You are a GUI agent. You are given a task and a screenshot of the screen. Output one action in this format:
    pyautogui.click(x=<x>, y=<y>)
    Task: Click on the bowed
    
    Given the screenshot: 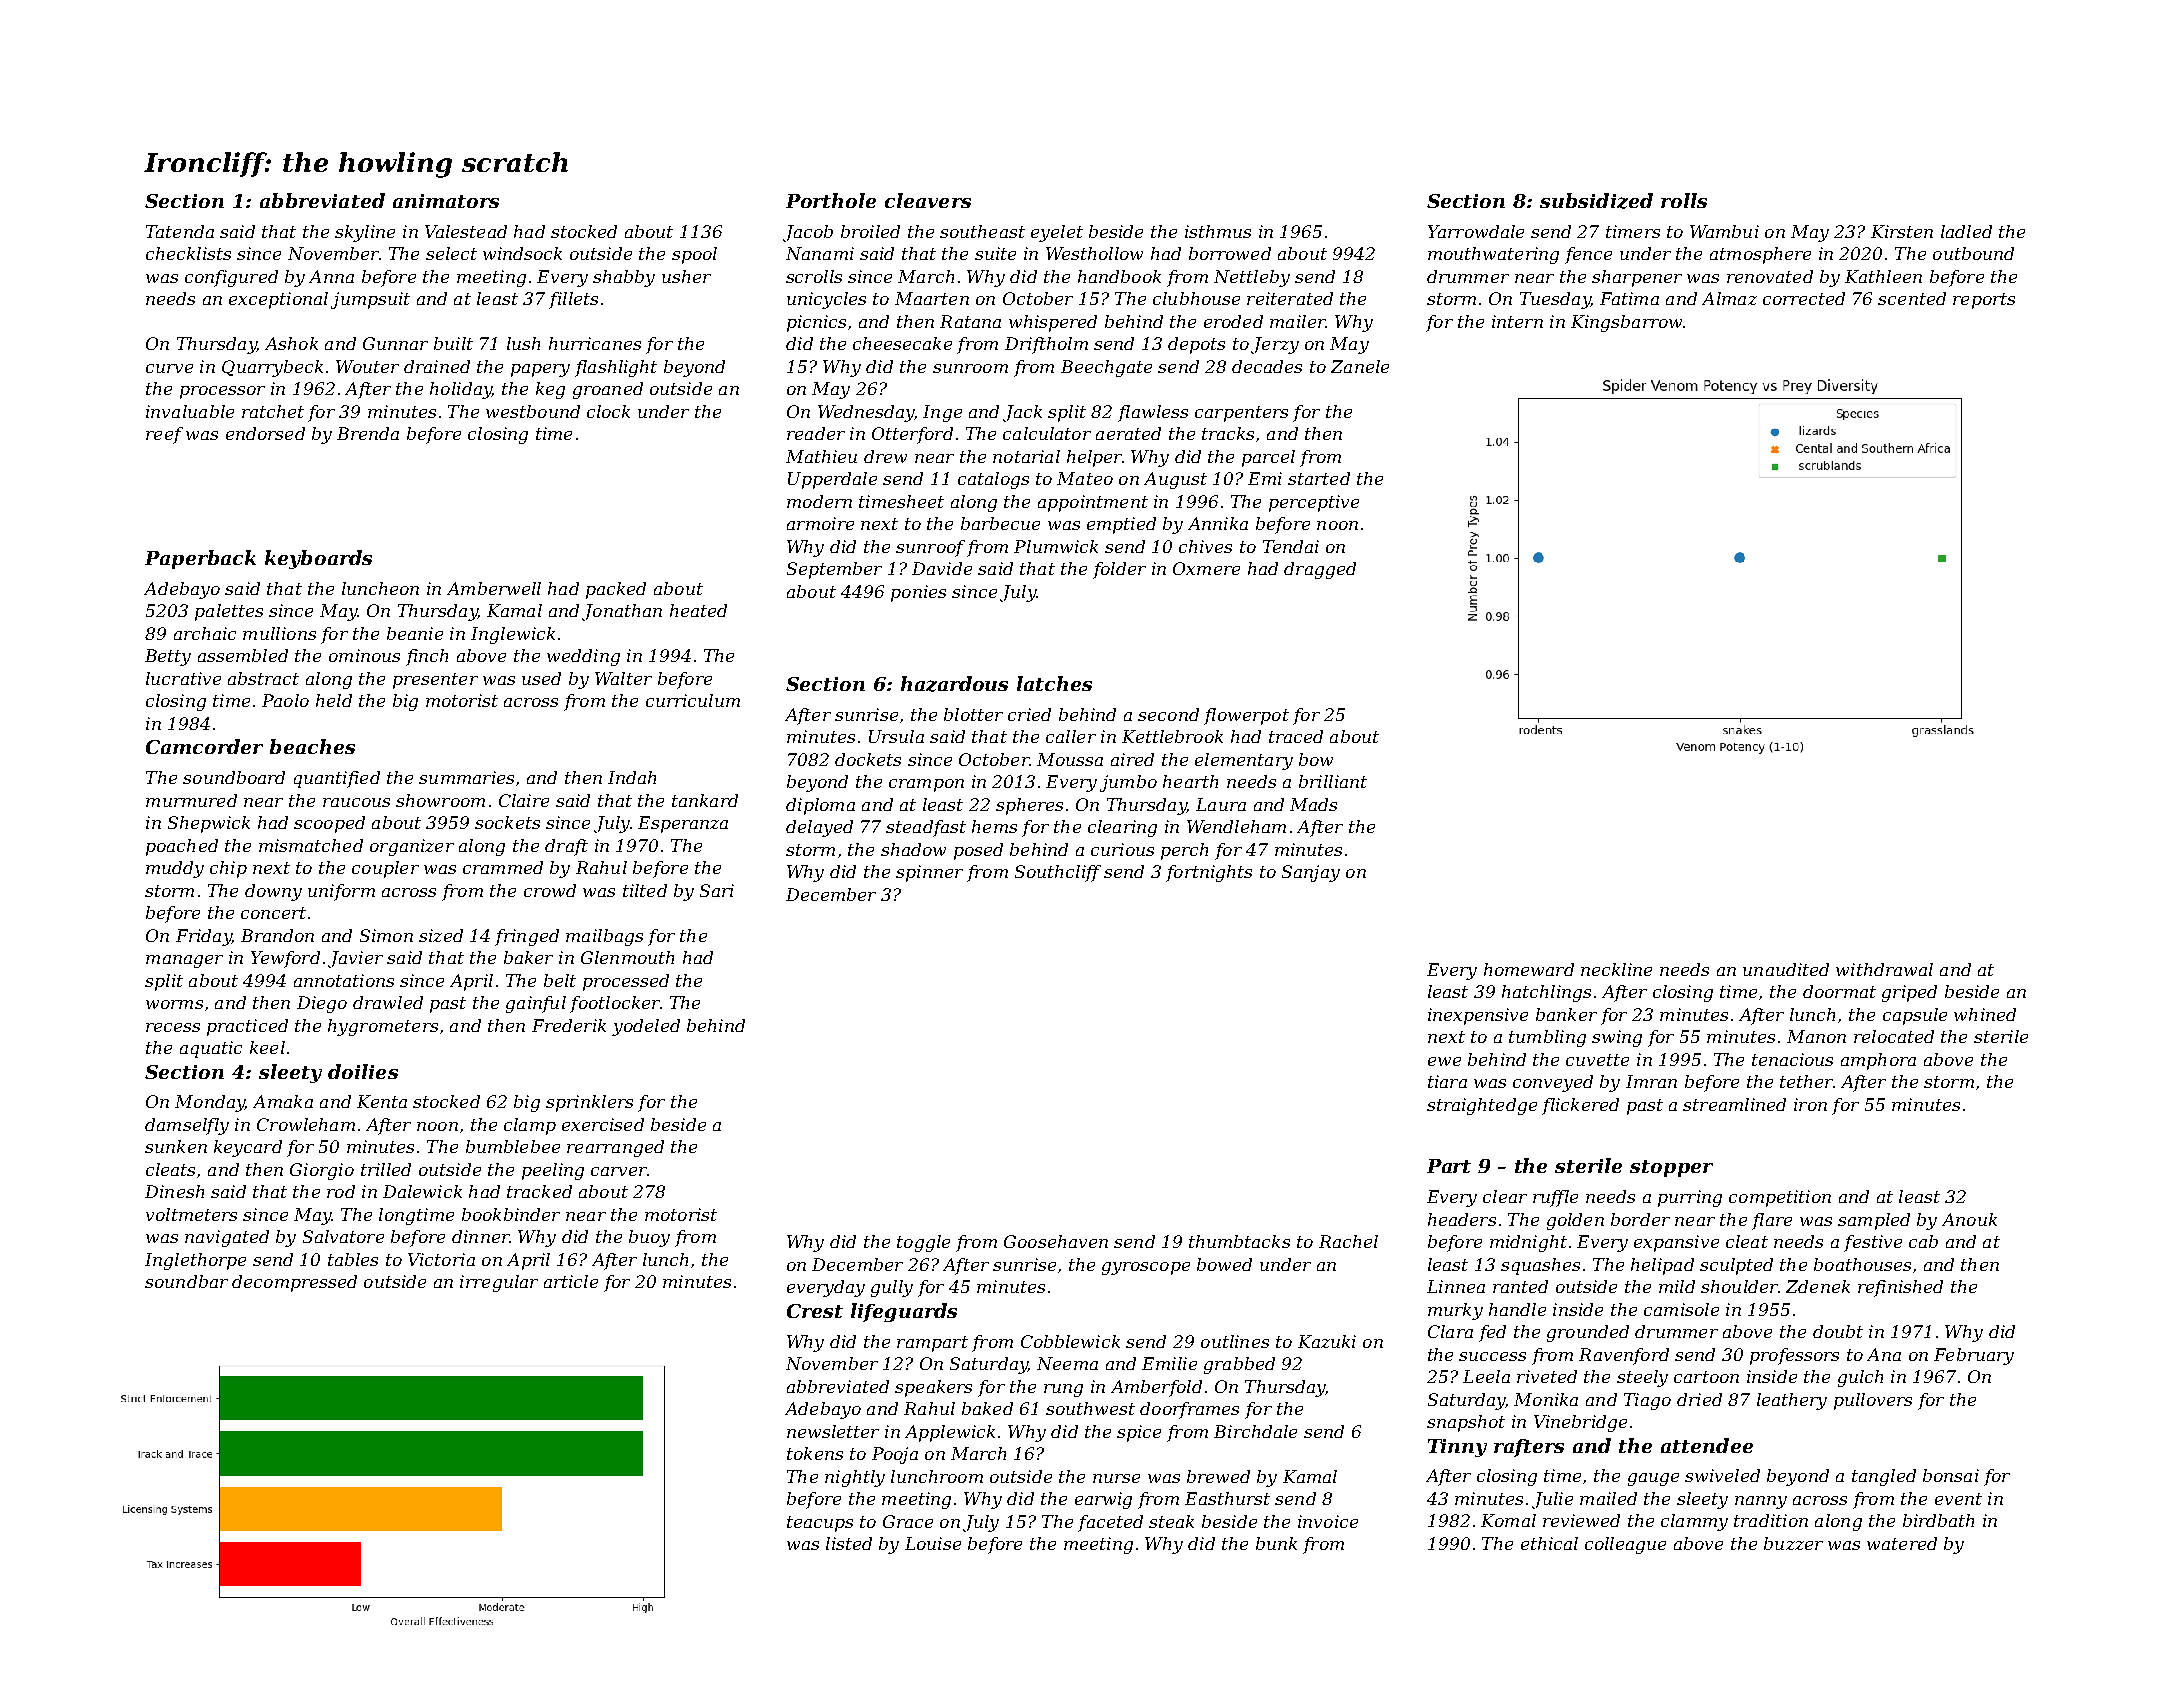 What is the action you would take?
    pyautogui.click(x=1224, y=1264)
